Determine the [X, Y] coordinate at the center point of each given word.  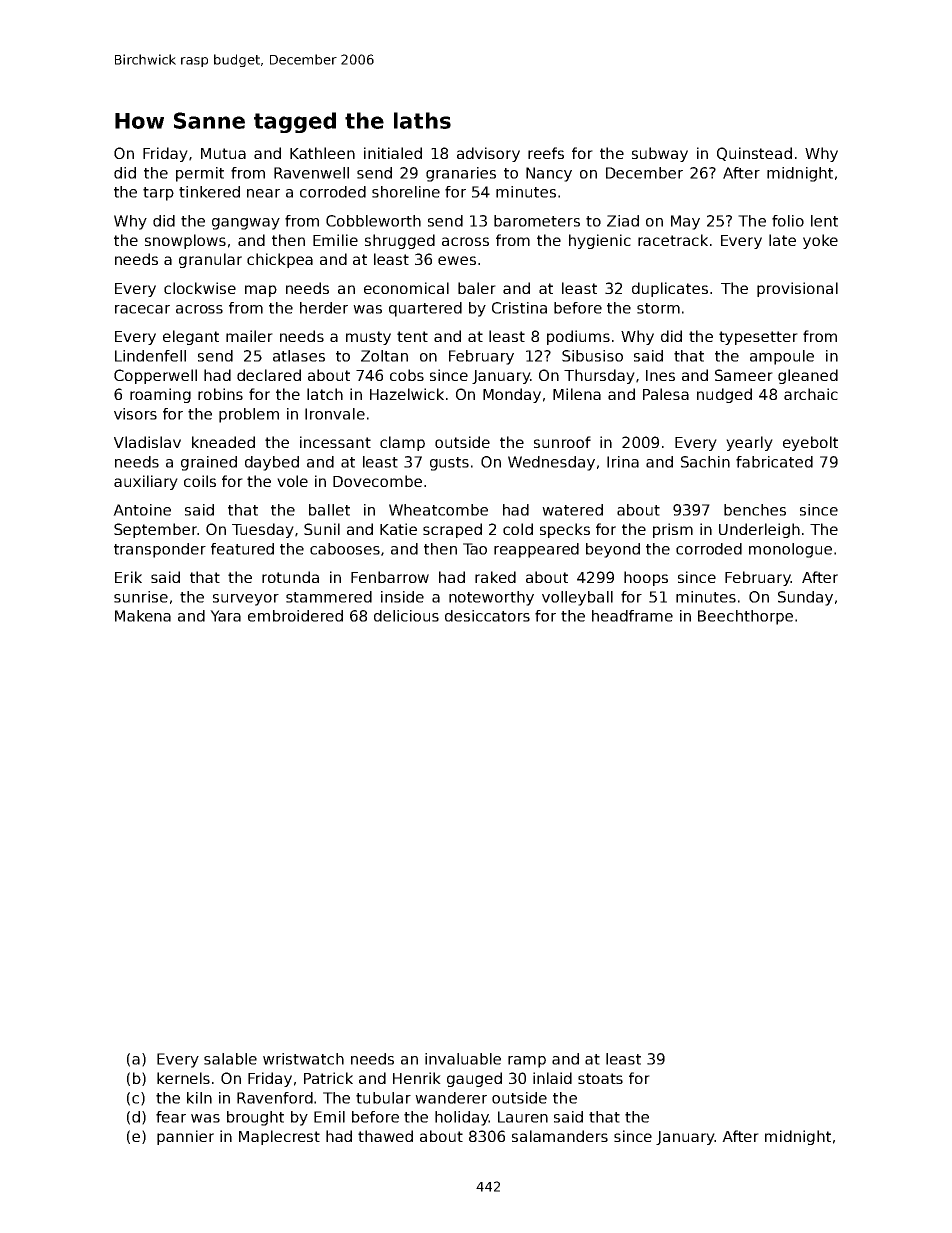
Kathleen [322, 153]
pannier [185, 1137]
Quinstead [754, 154]
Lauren [523, 1117]
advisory [488, 154]
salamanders [560, 1136]
